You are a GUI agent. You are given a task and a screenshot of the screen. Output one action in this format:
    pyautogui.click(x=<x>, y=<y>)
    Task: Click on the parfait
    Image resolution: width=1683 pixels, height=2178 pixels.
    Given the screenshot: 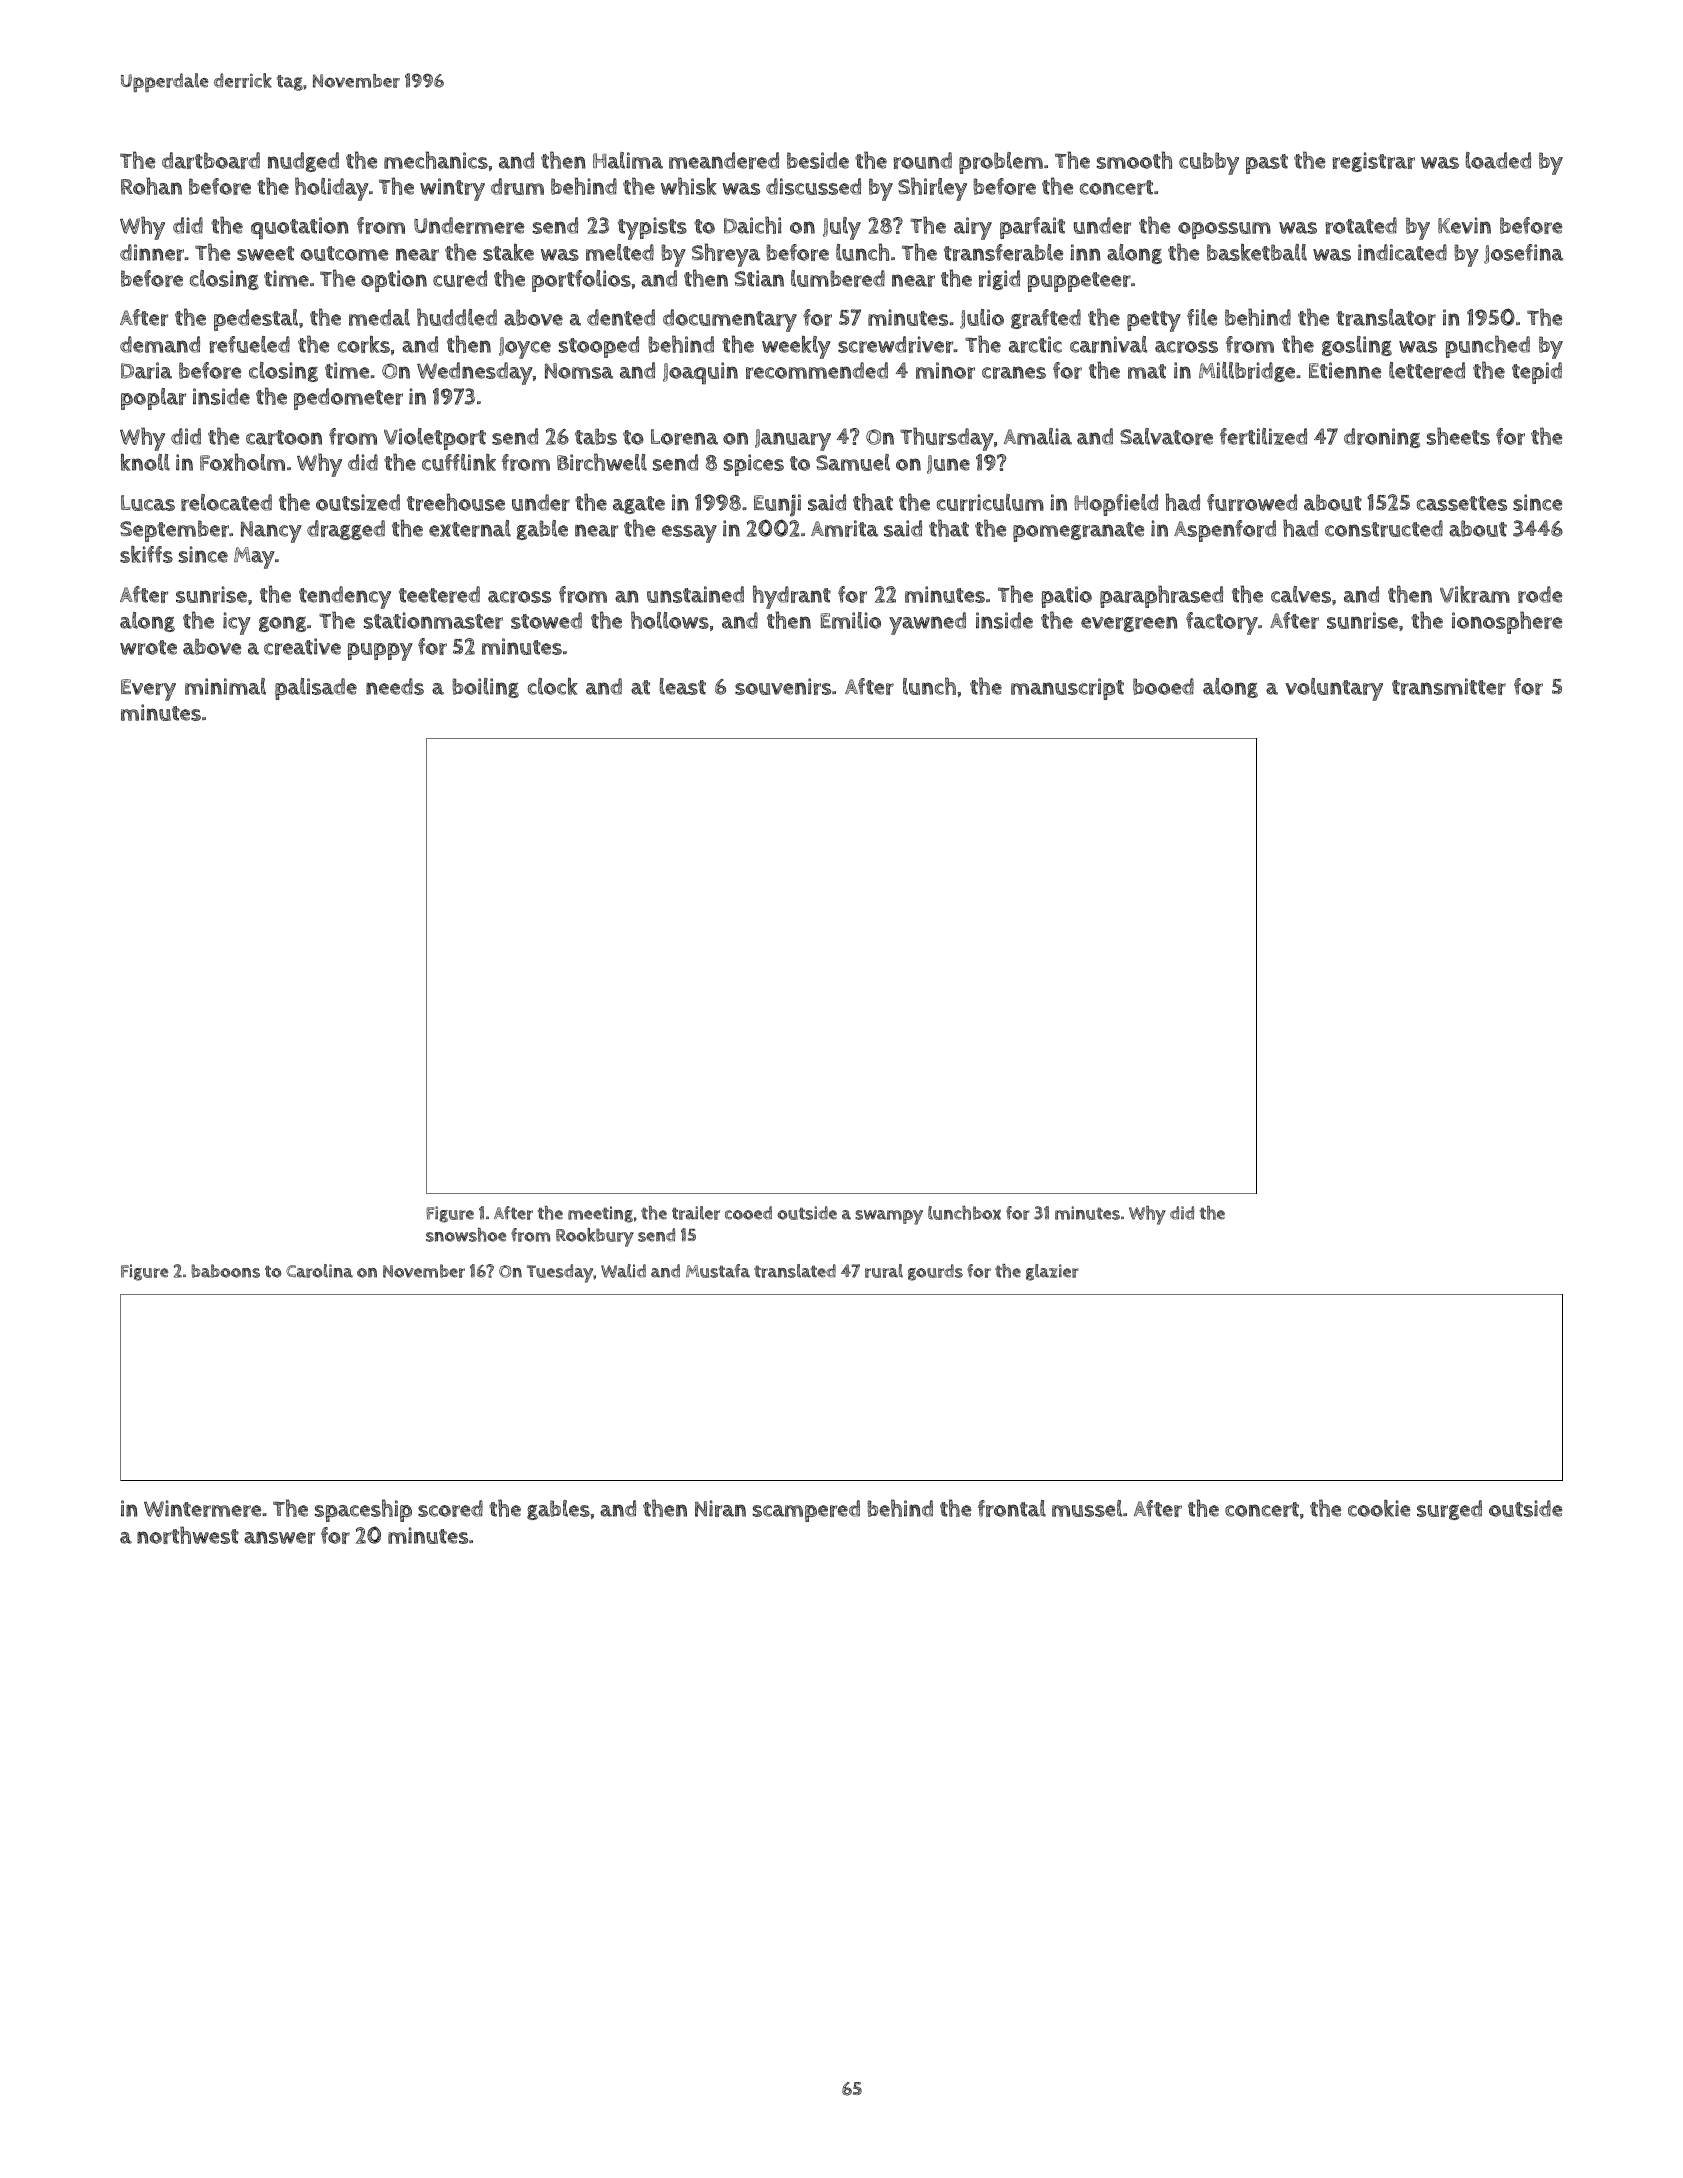 What is the action you would take?
    pyautogui.click(x=1032, y=228)
